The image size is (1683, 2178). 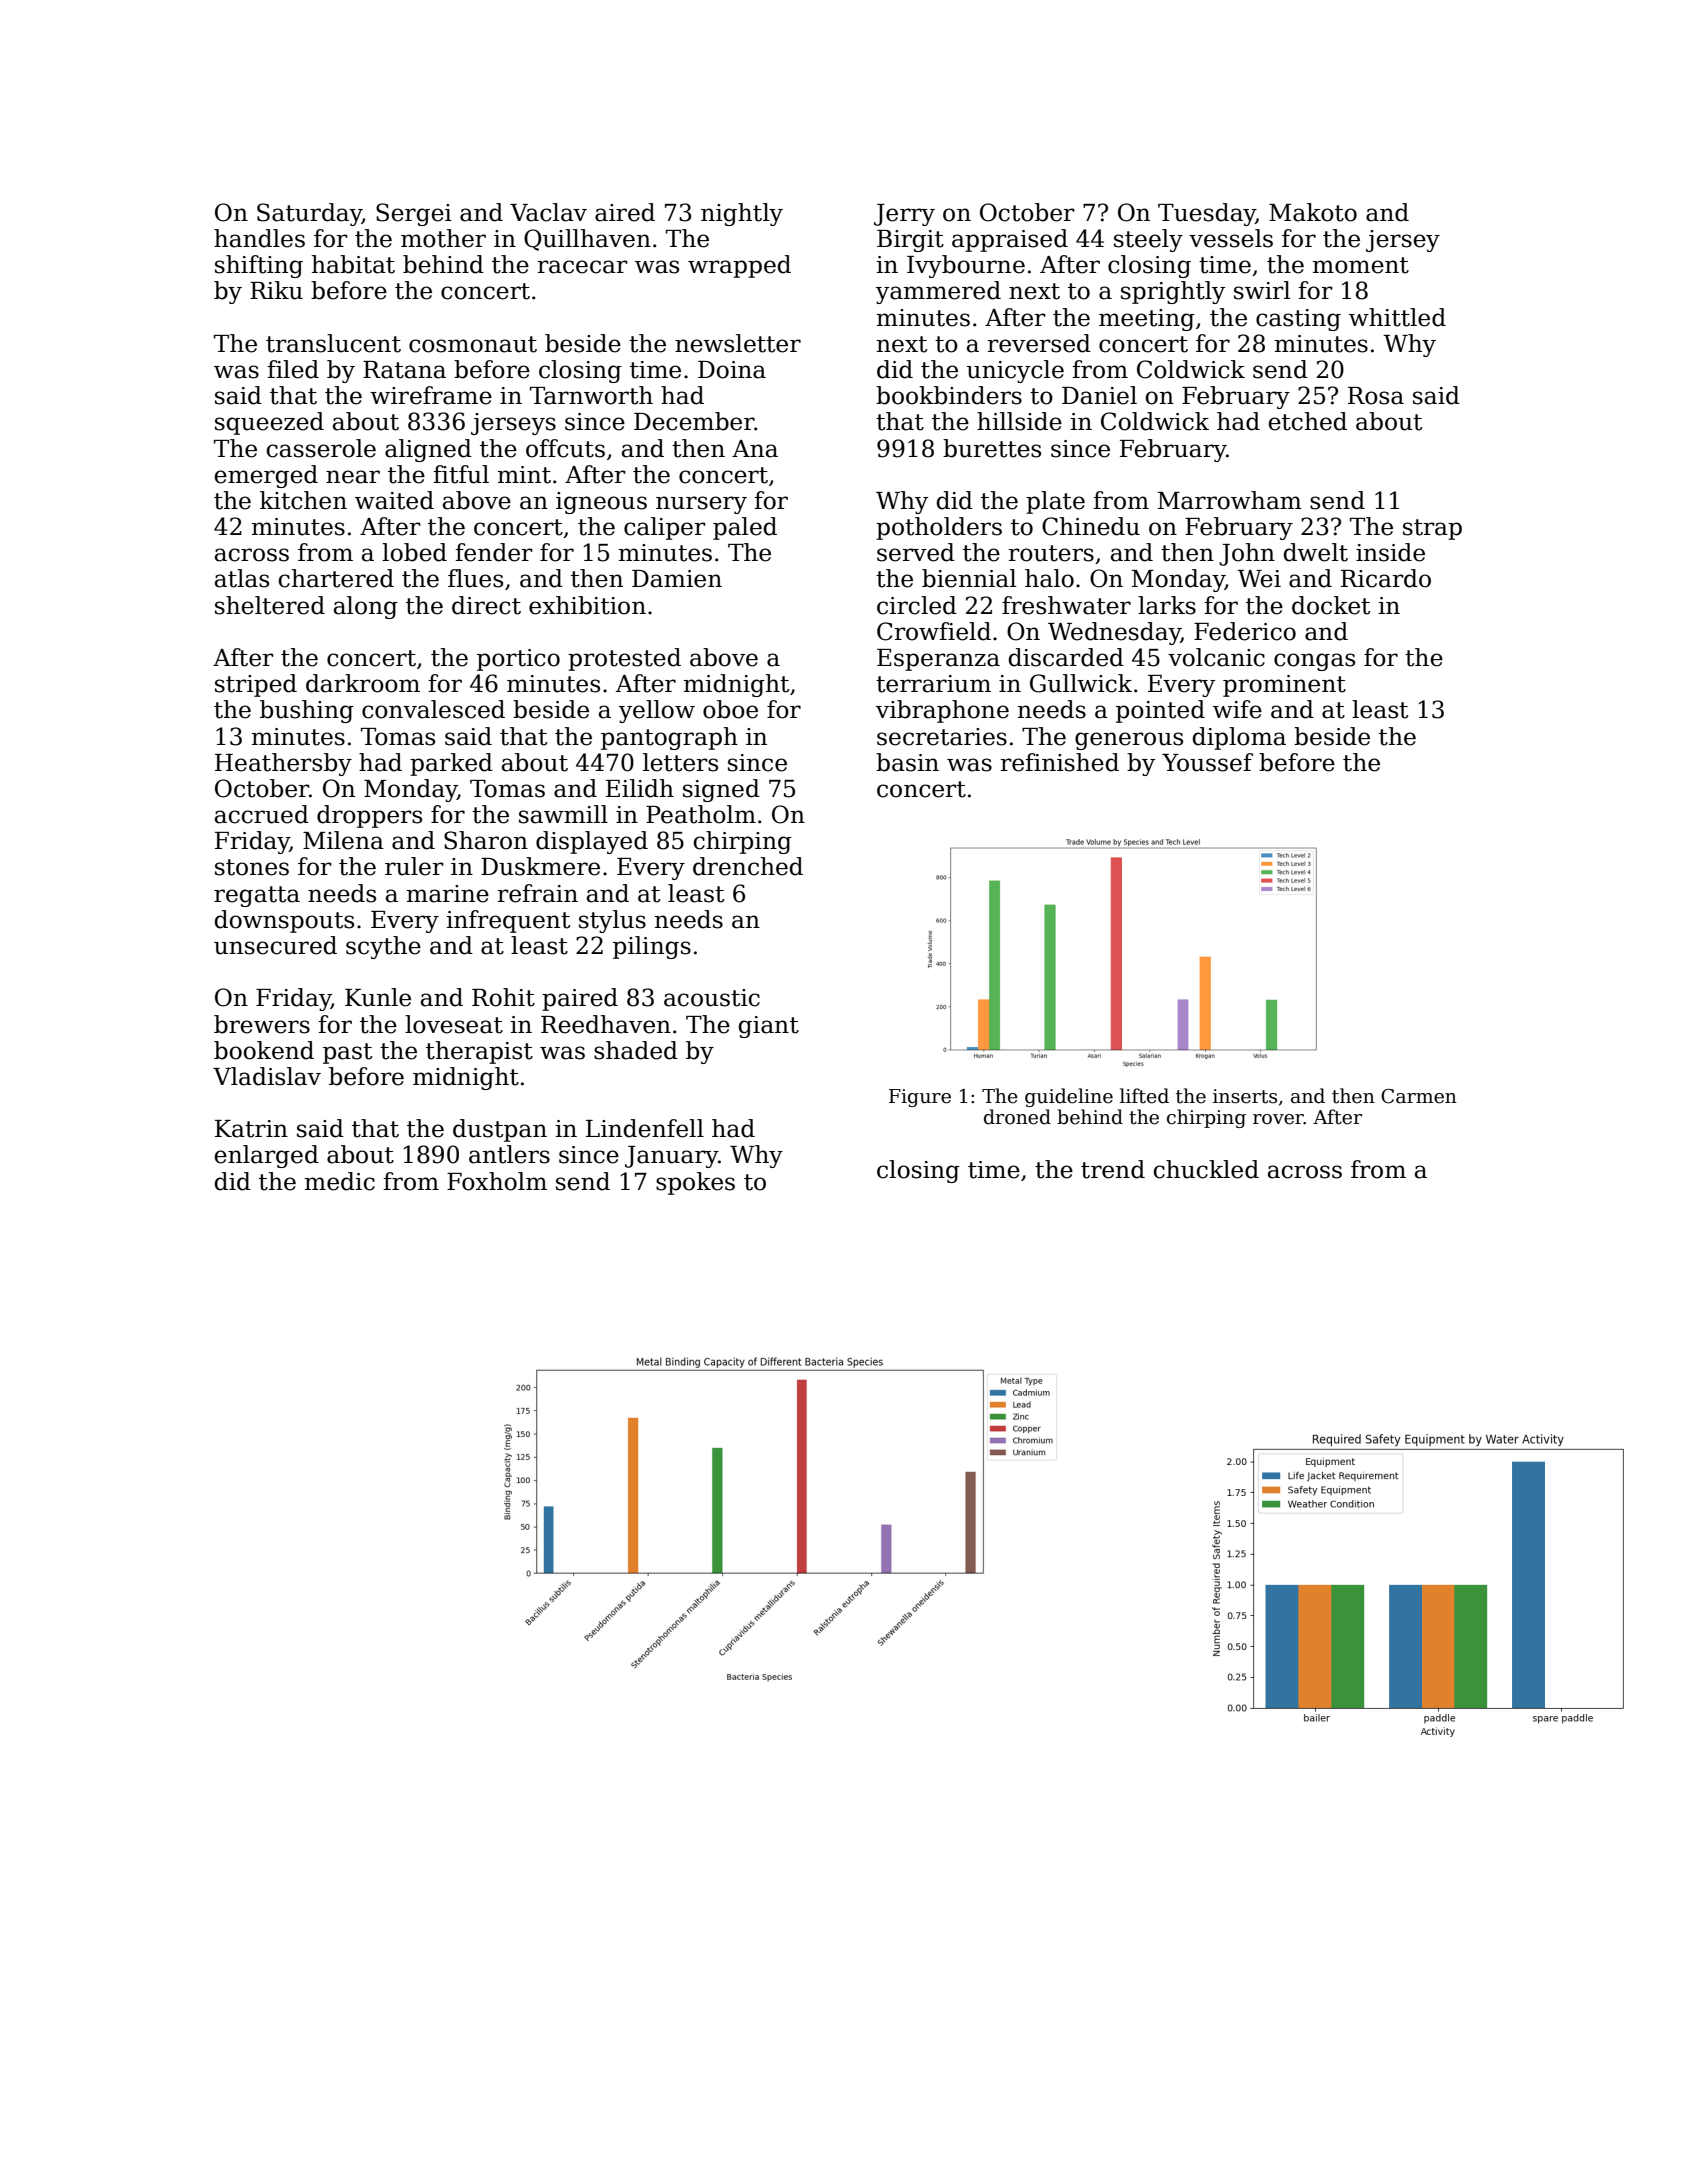 What do you see at coordinates (259, 238) in the screenshot?
I see `handles` at bounding box center [259, 238].
